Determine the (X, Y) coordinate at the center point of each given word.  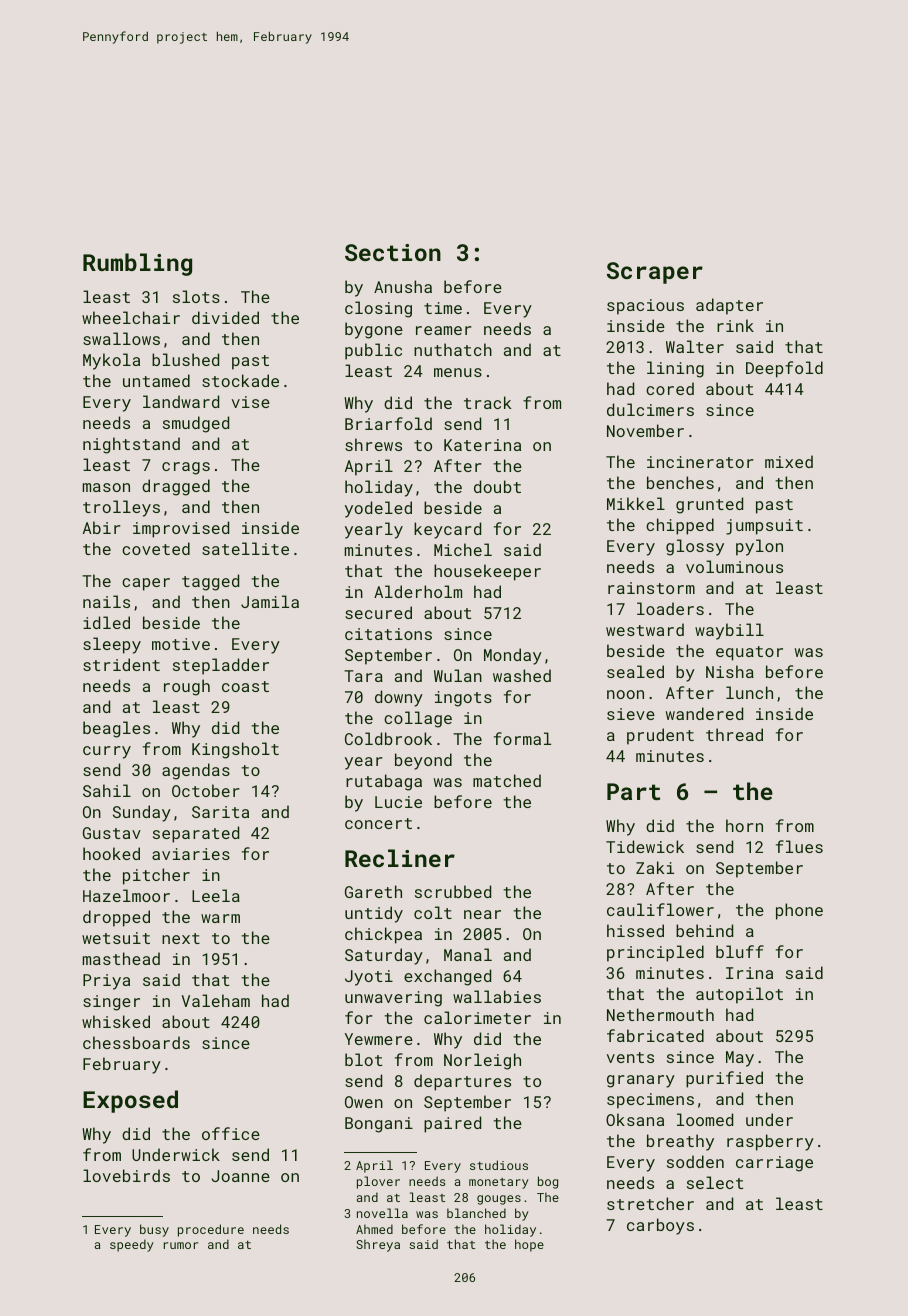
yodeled (378, 509)
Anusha (403, 286)
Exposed (130, 1101)
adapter (729, 306)
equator (749, 653)
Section (393, 252)
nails (106, 601)
